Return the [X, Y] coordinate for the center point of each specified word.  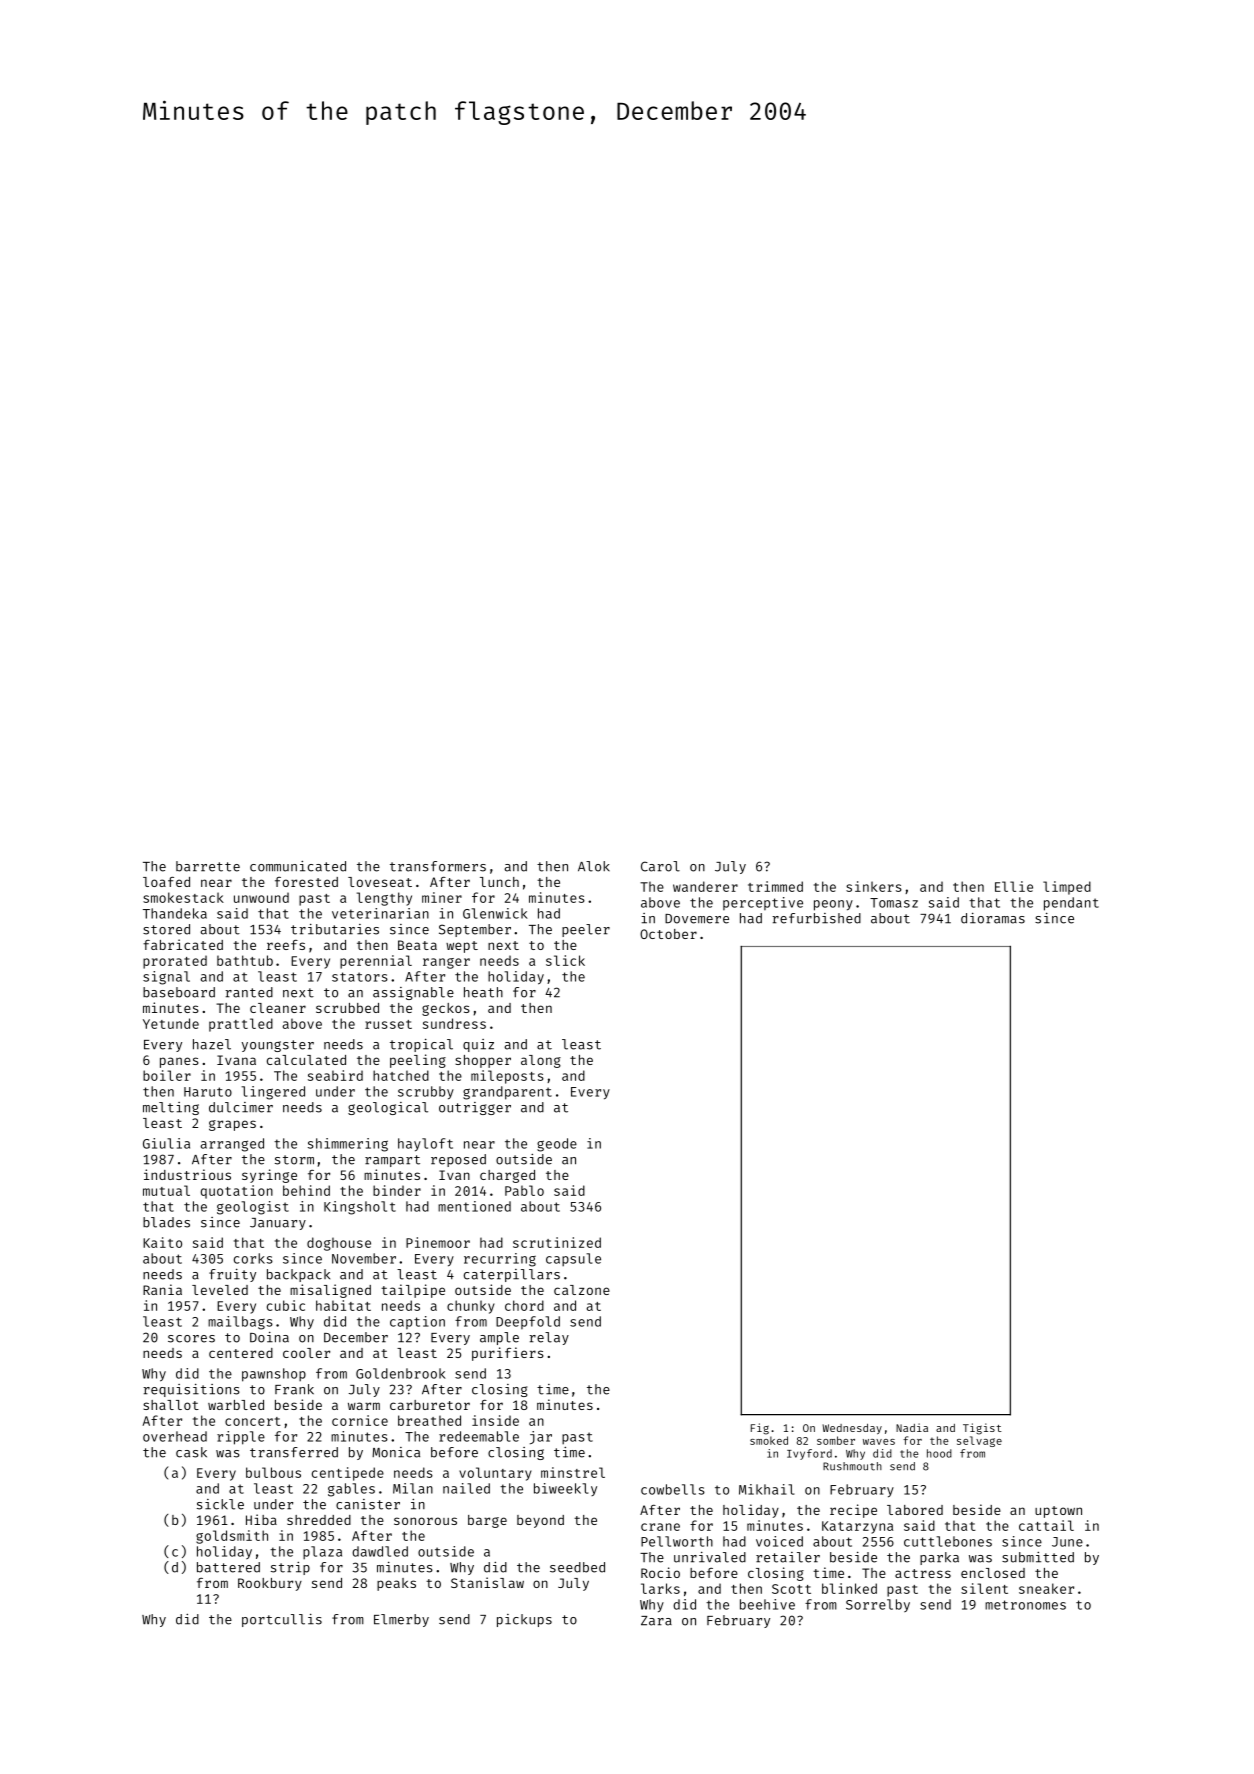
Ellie [1014, 886]
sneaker [1046, 1588]
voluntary [495, 1474]
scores [191, 1339]
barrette [208, 866]
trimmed [775, 886]
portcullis [282, 1620]
